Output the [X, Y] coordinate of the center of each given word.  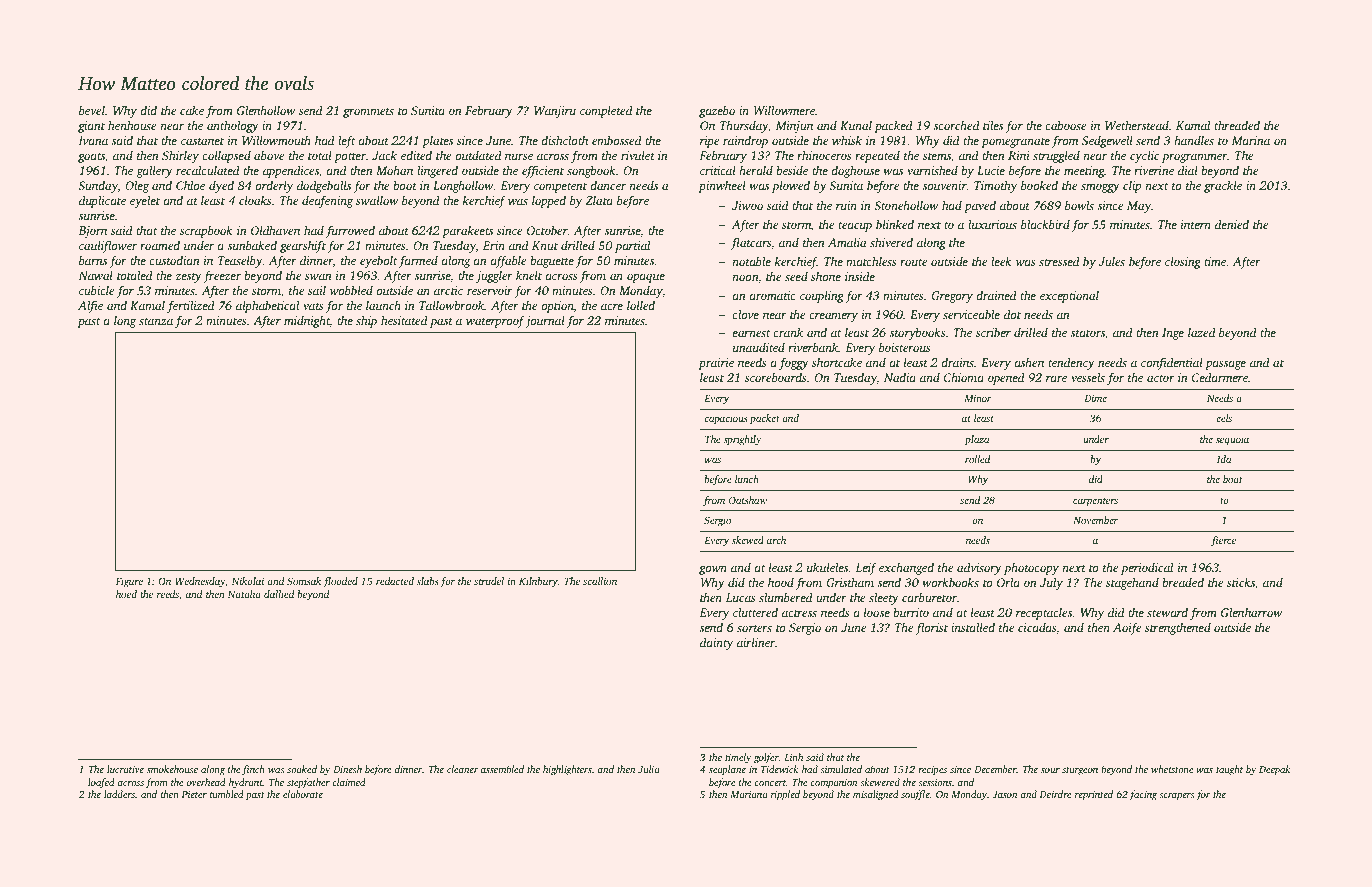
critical [718, 170]
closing [1183, 263]
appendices [291, 171]
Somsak [304, 581]
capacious [726, 419]
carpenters [1095, 502]
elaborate [303, 794]
